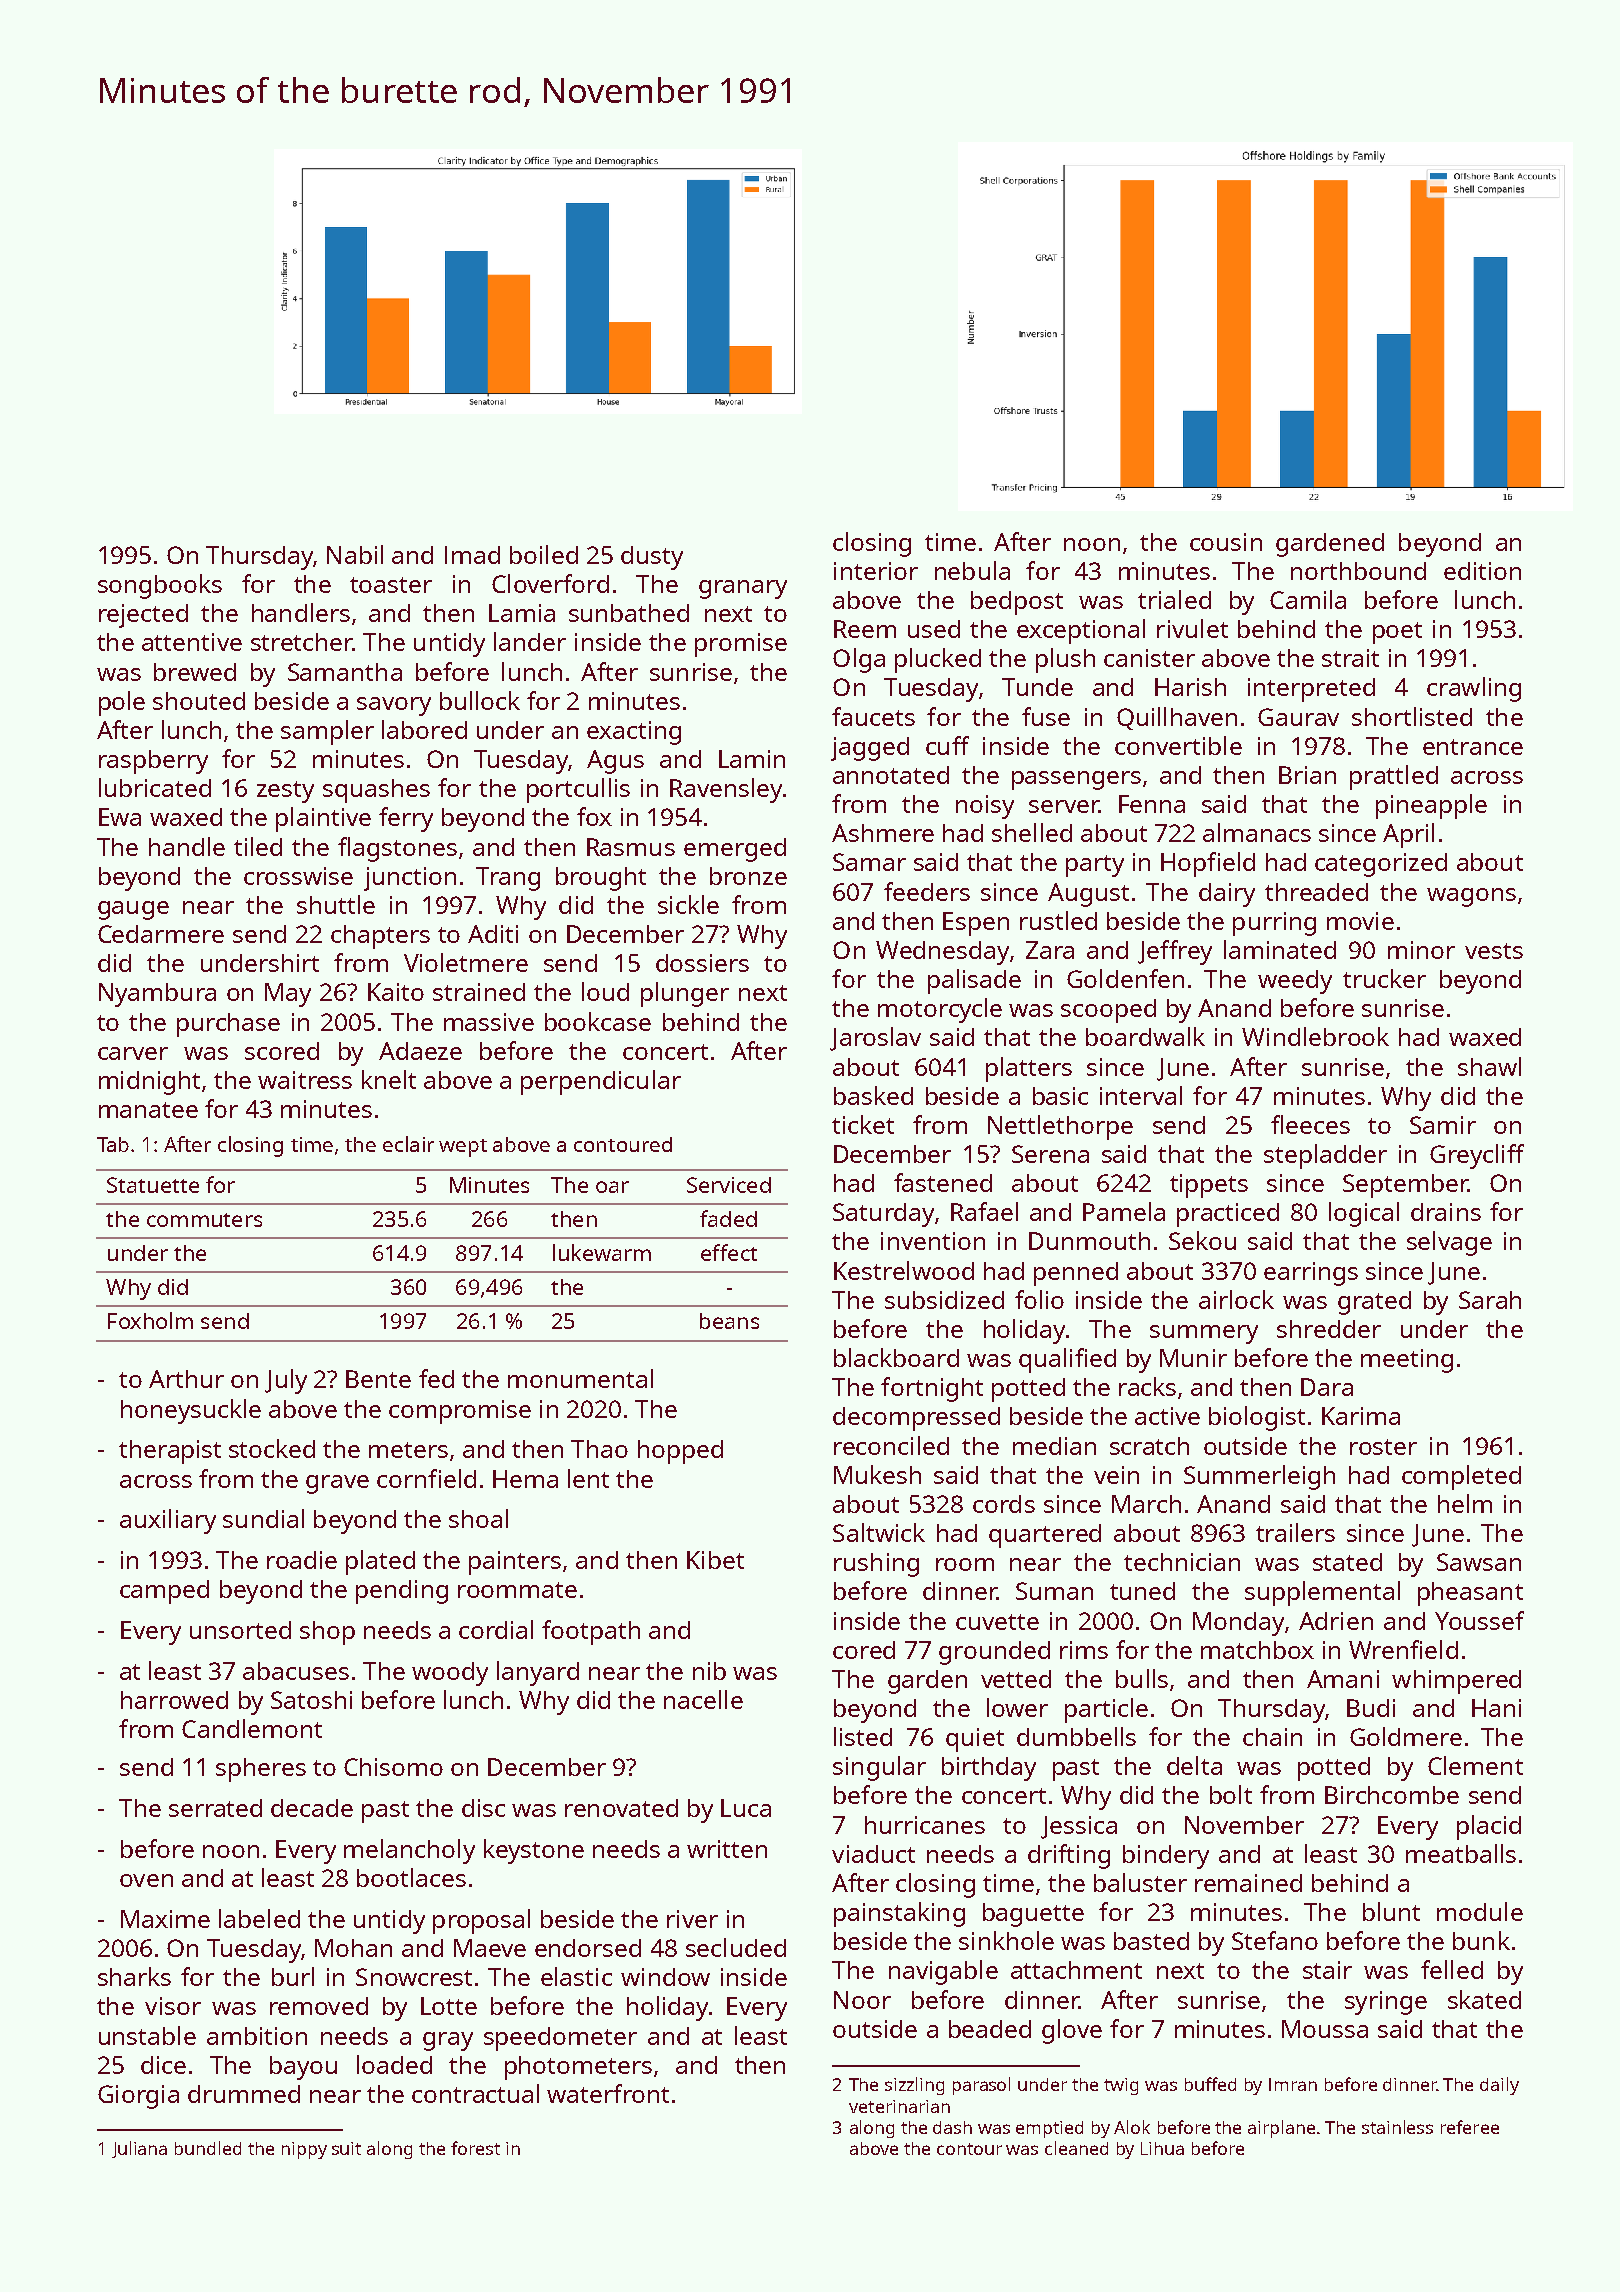 Image resolution: width=1620 pixels, height=2292 pixels. I want to click on Nabil, so click(355, 554).
